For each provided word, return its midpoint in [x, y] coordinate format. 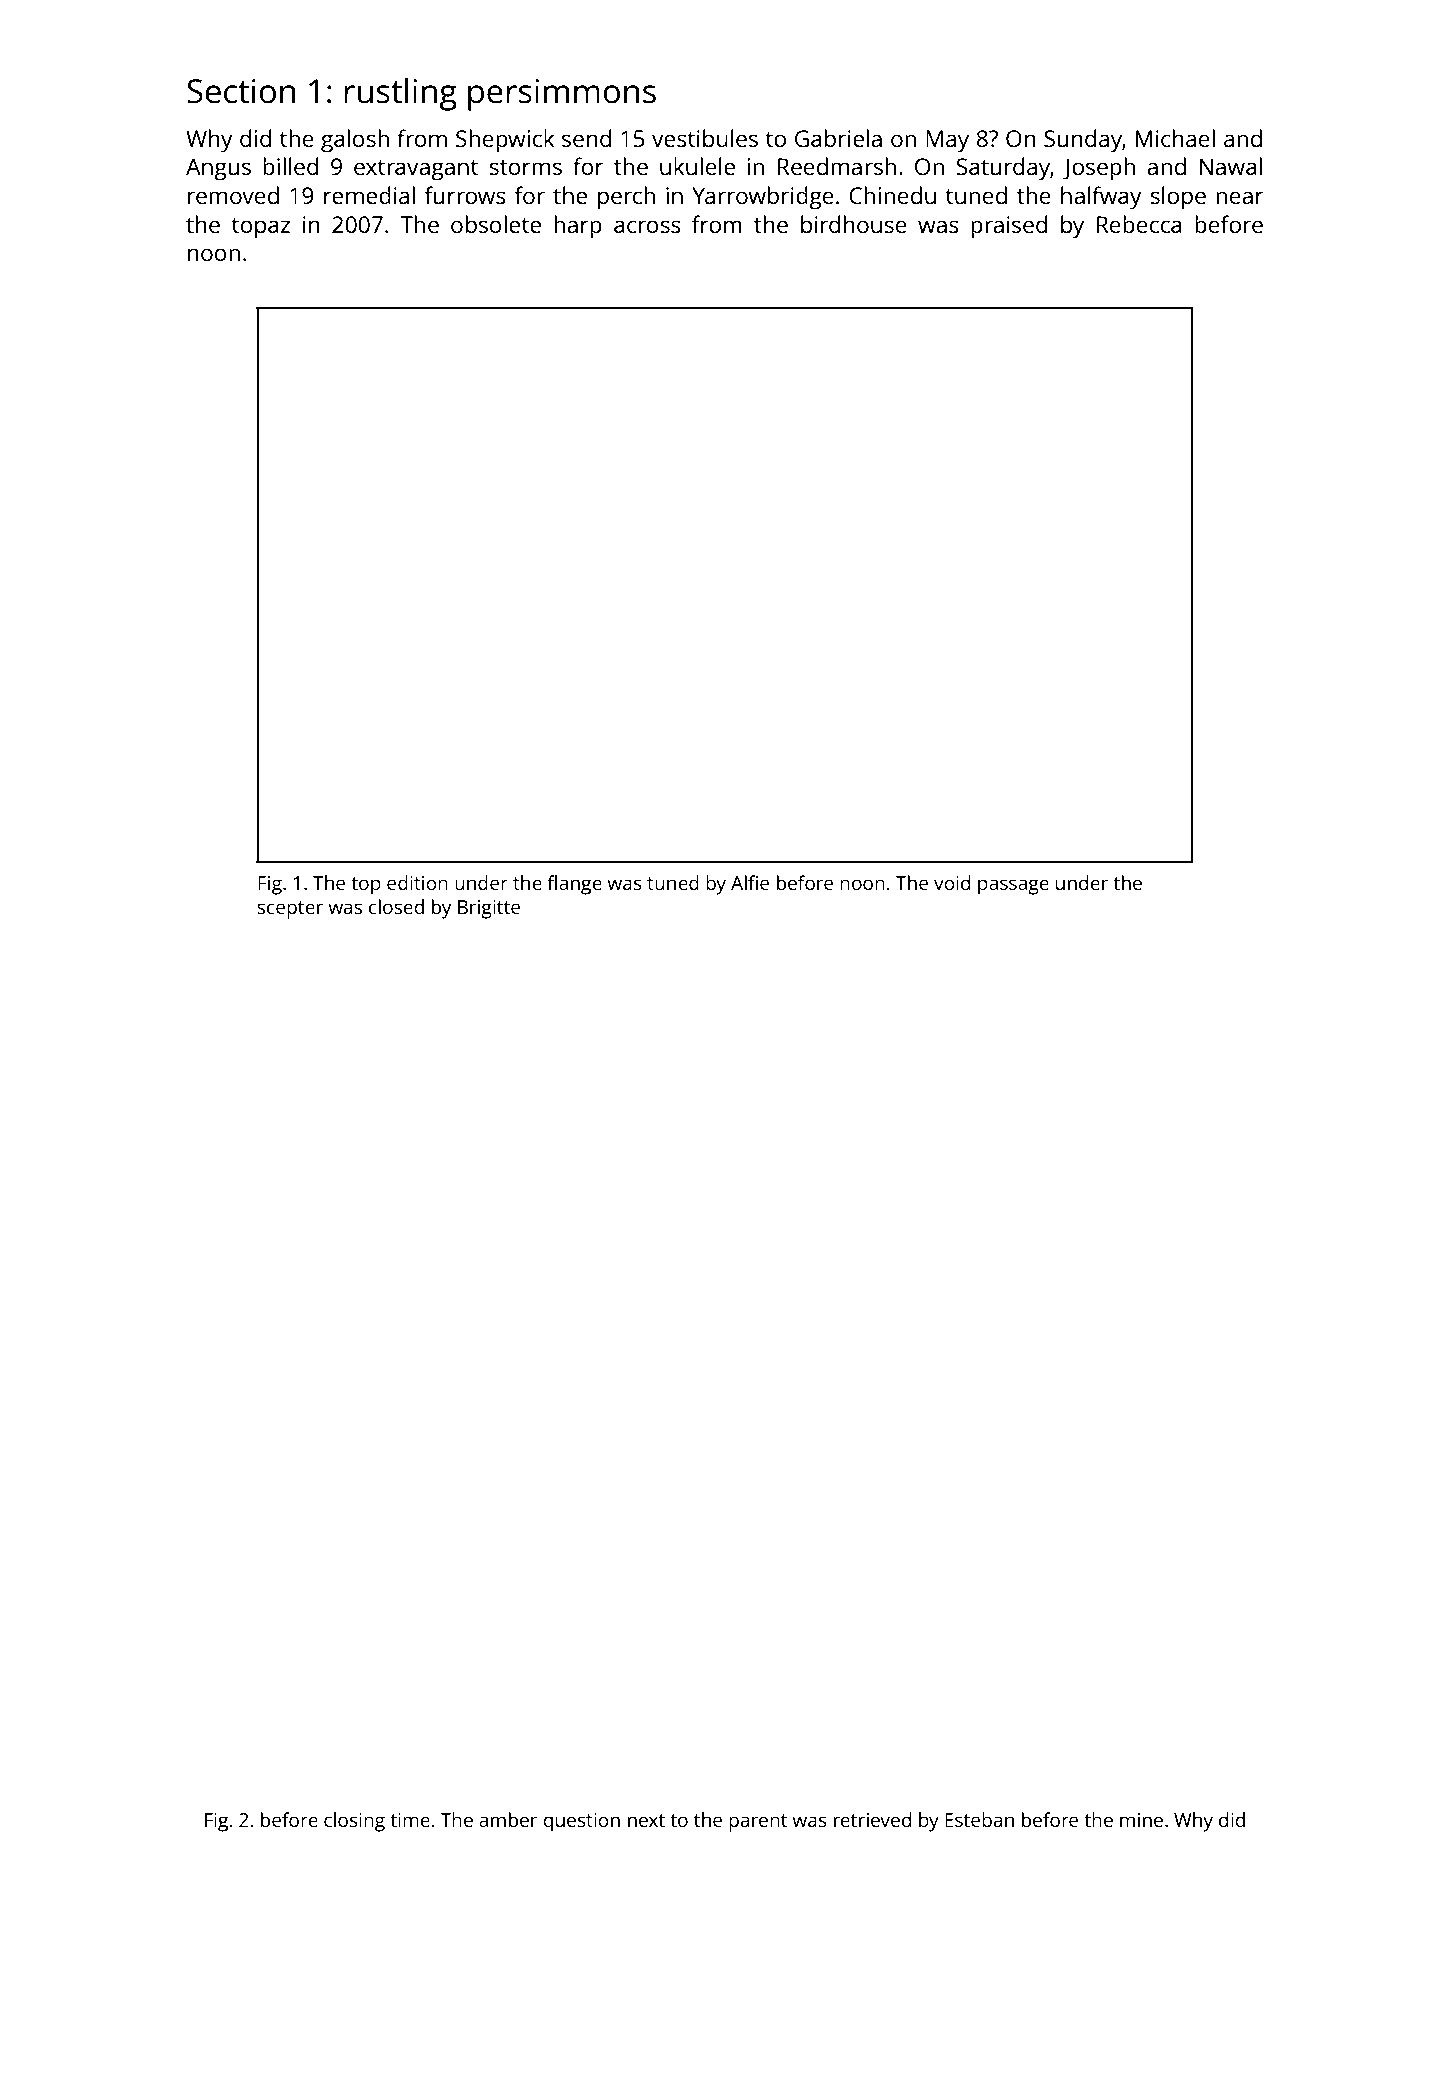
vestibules [705, 138]
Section [241, 91]
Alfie [750, 882]
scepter [290, 910]
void [952, 882]
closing [354, 1822]
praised [1009, 227]
